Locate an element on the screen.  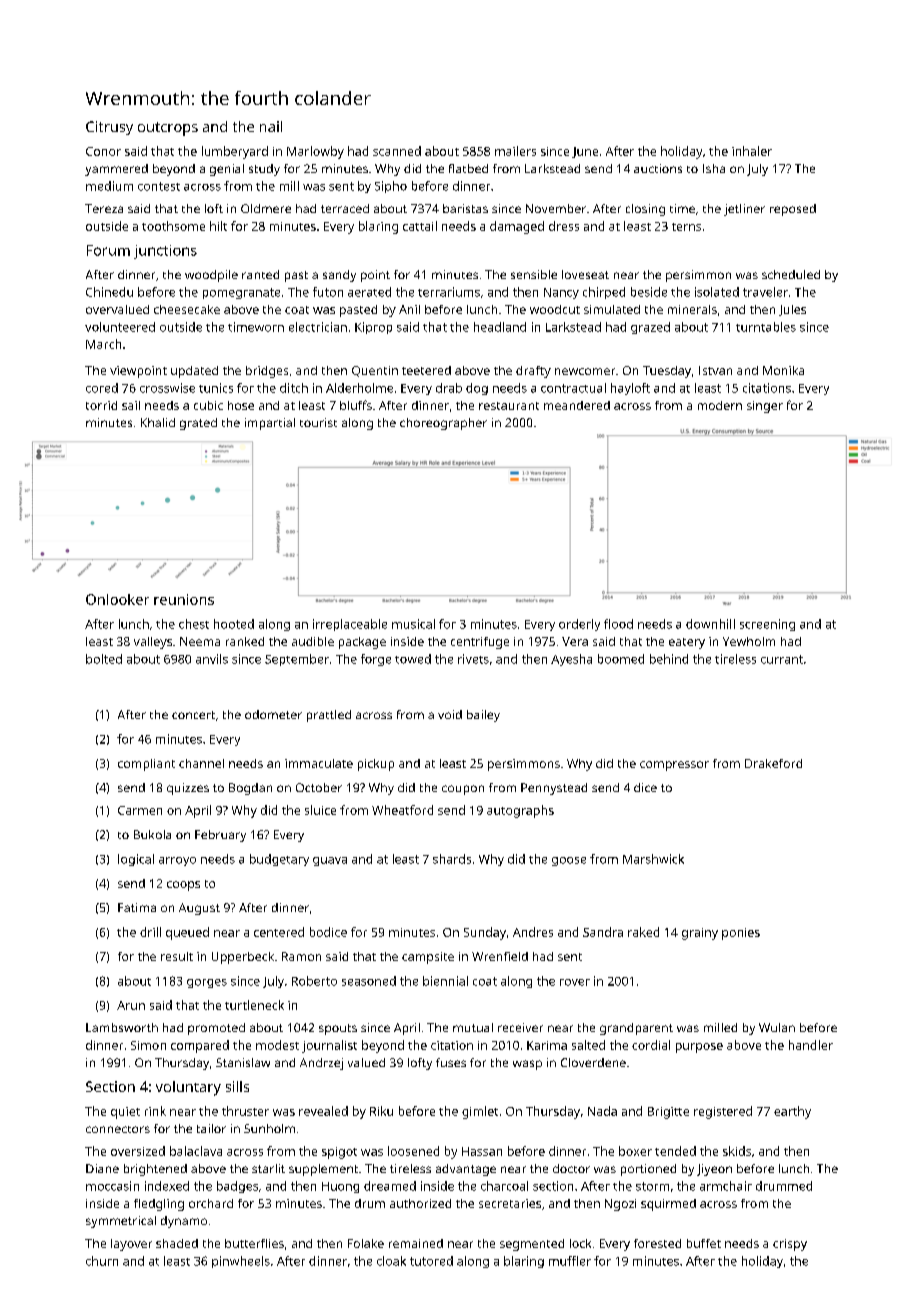
connectors is located at coordinates (118, 1129).
